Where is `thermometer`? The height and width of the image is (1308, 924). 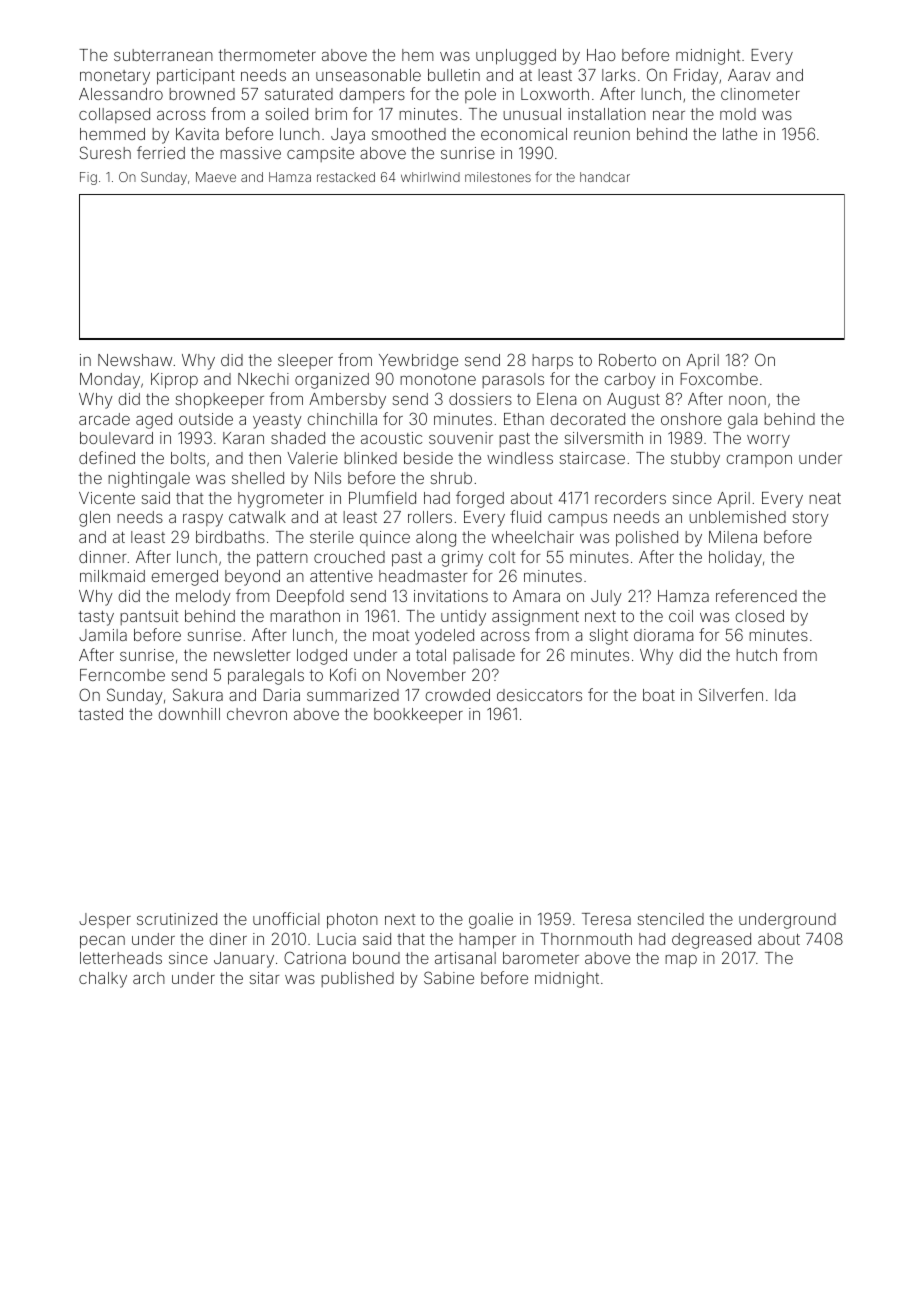
thermometer is located at coordinates (267, 55).
